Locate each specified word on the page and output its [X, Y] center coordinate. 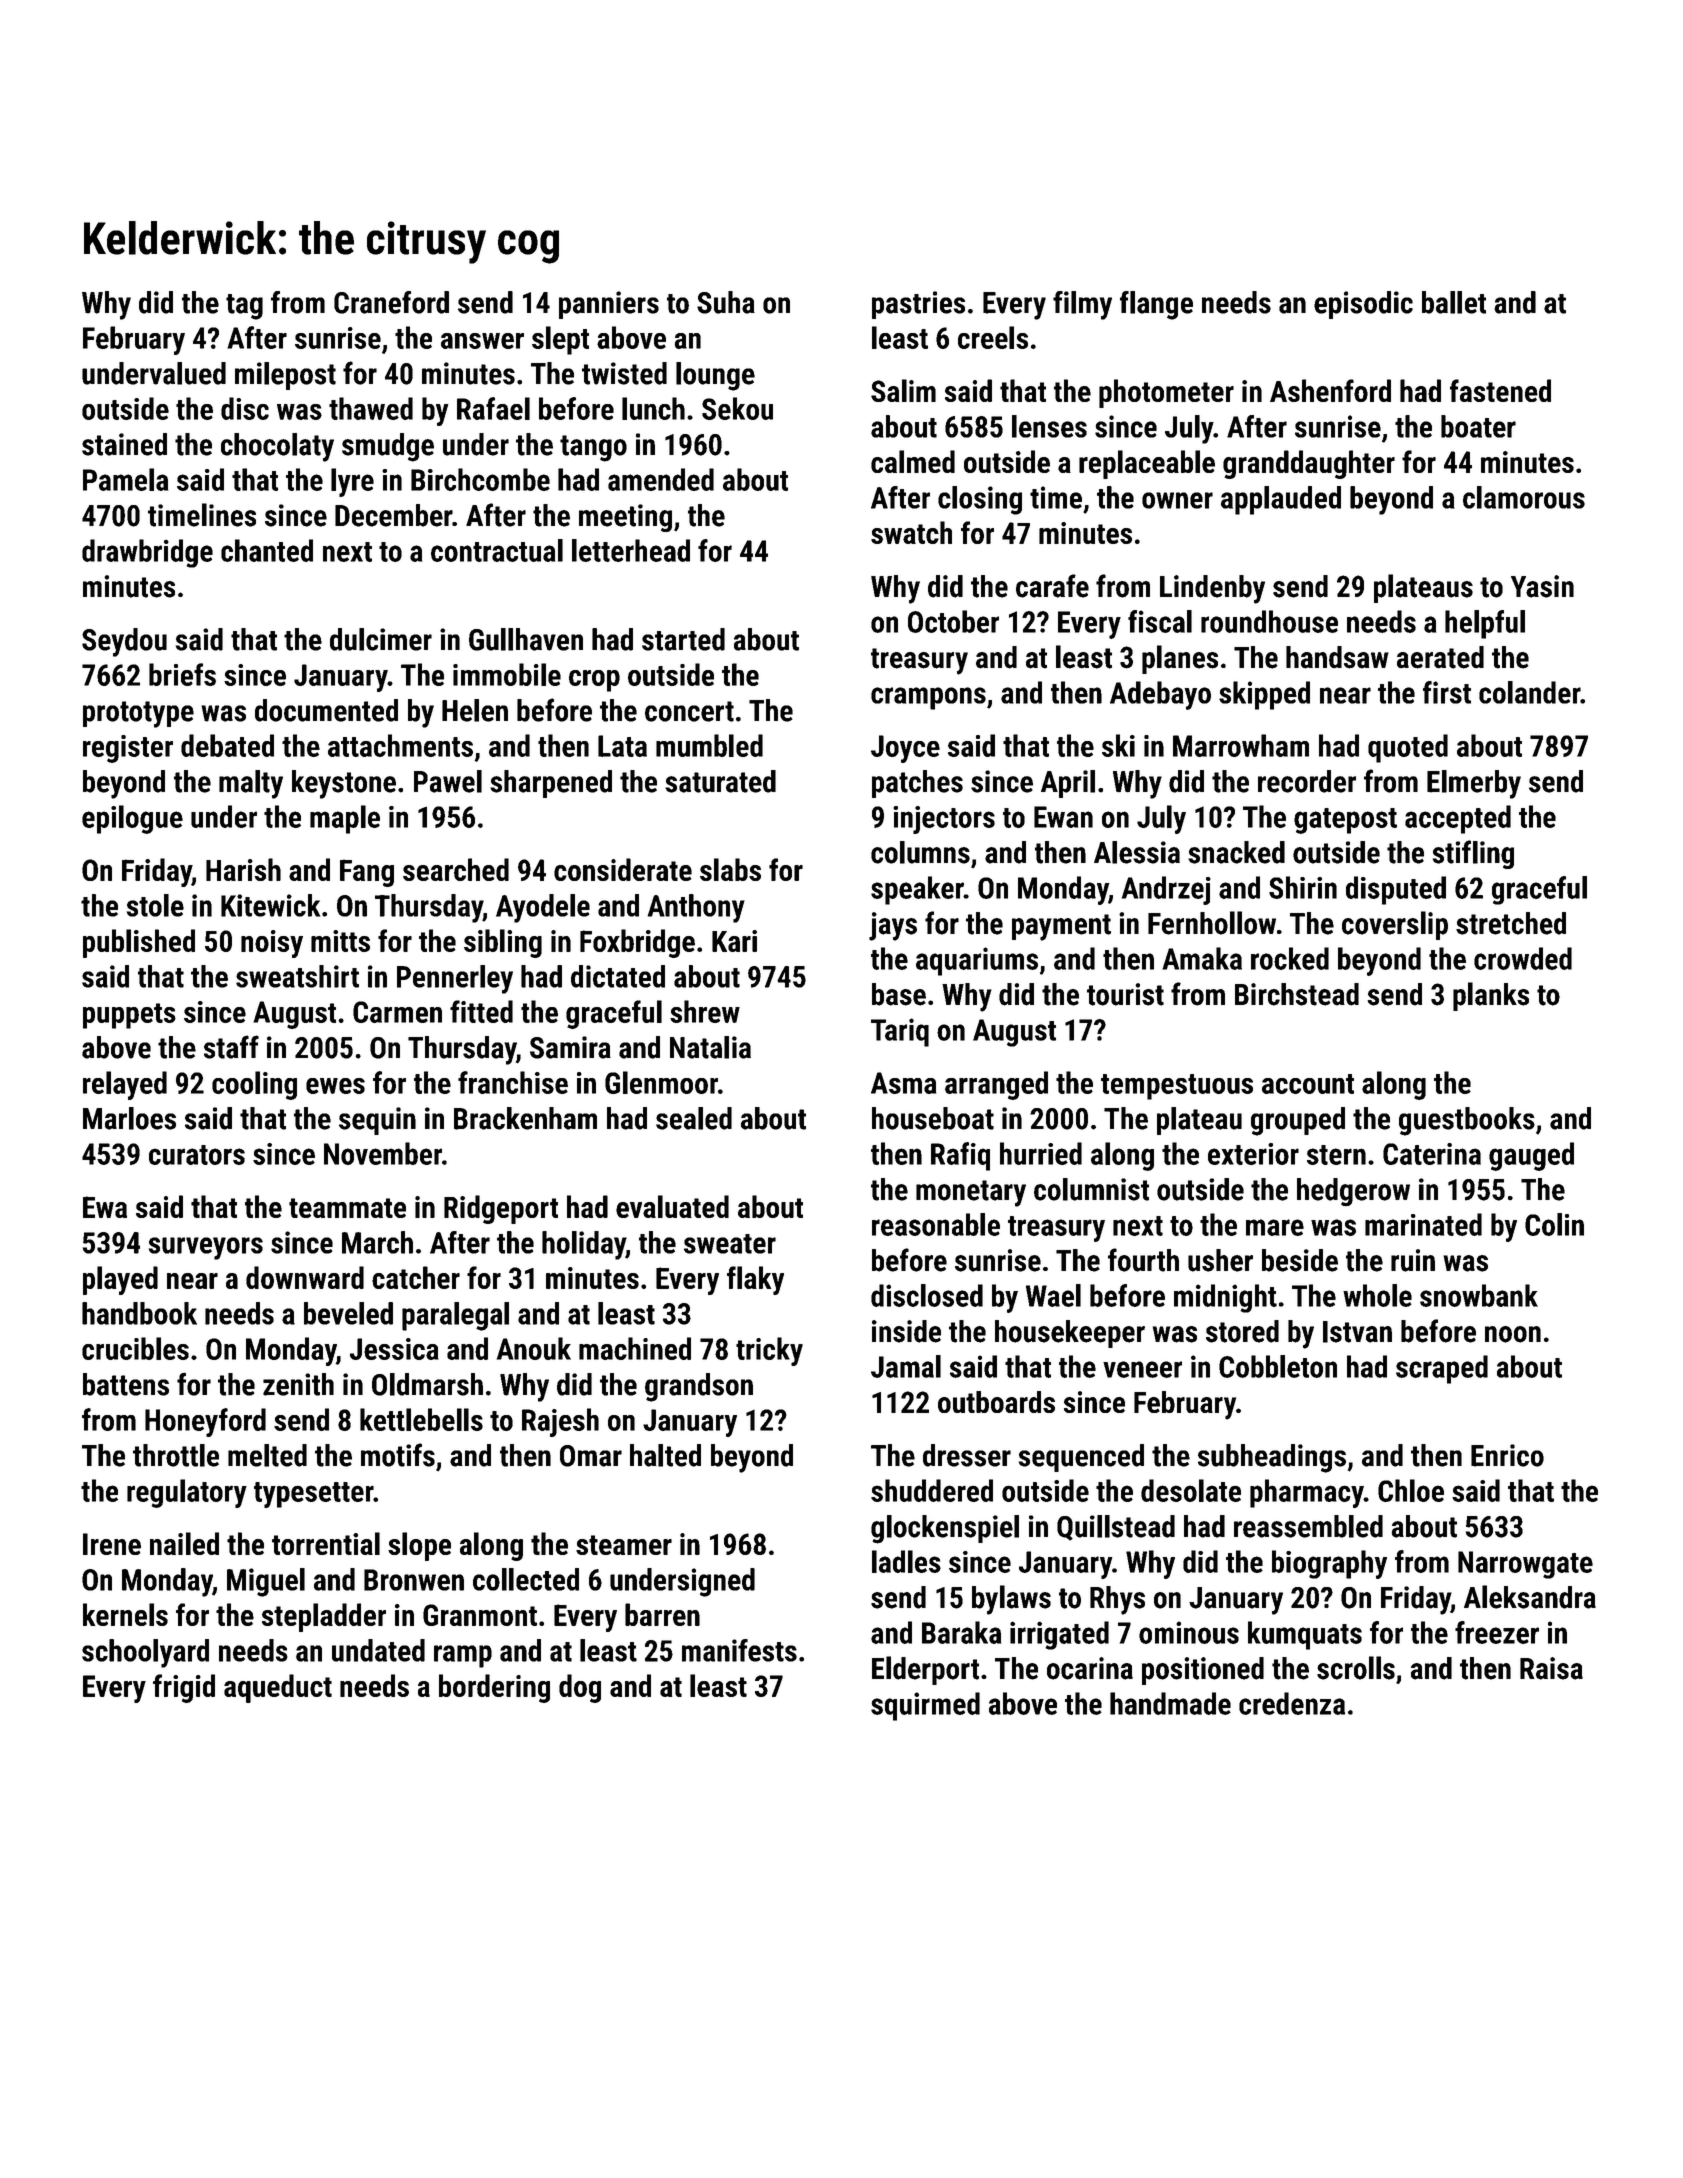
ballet [1454, 302]
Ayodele [543, 908]
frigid [184, 1688]
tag [244, 307]
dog [580, 1688]
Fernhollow [1212, 923]
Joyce [905, 749]
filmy [1082, 305]
